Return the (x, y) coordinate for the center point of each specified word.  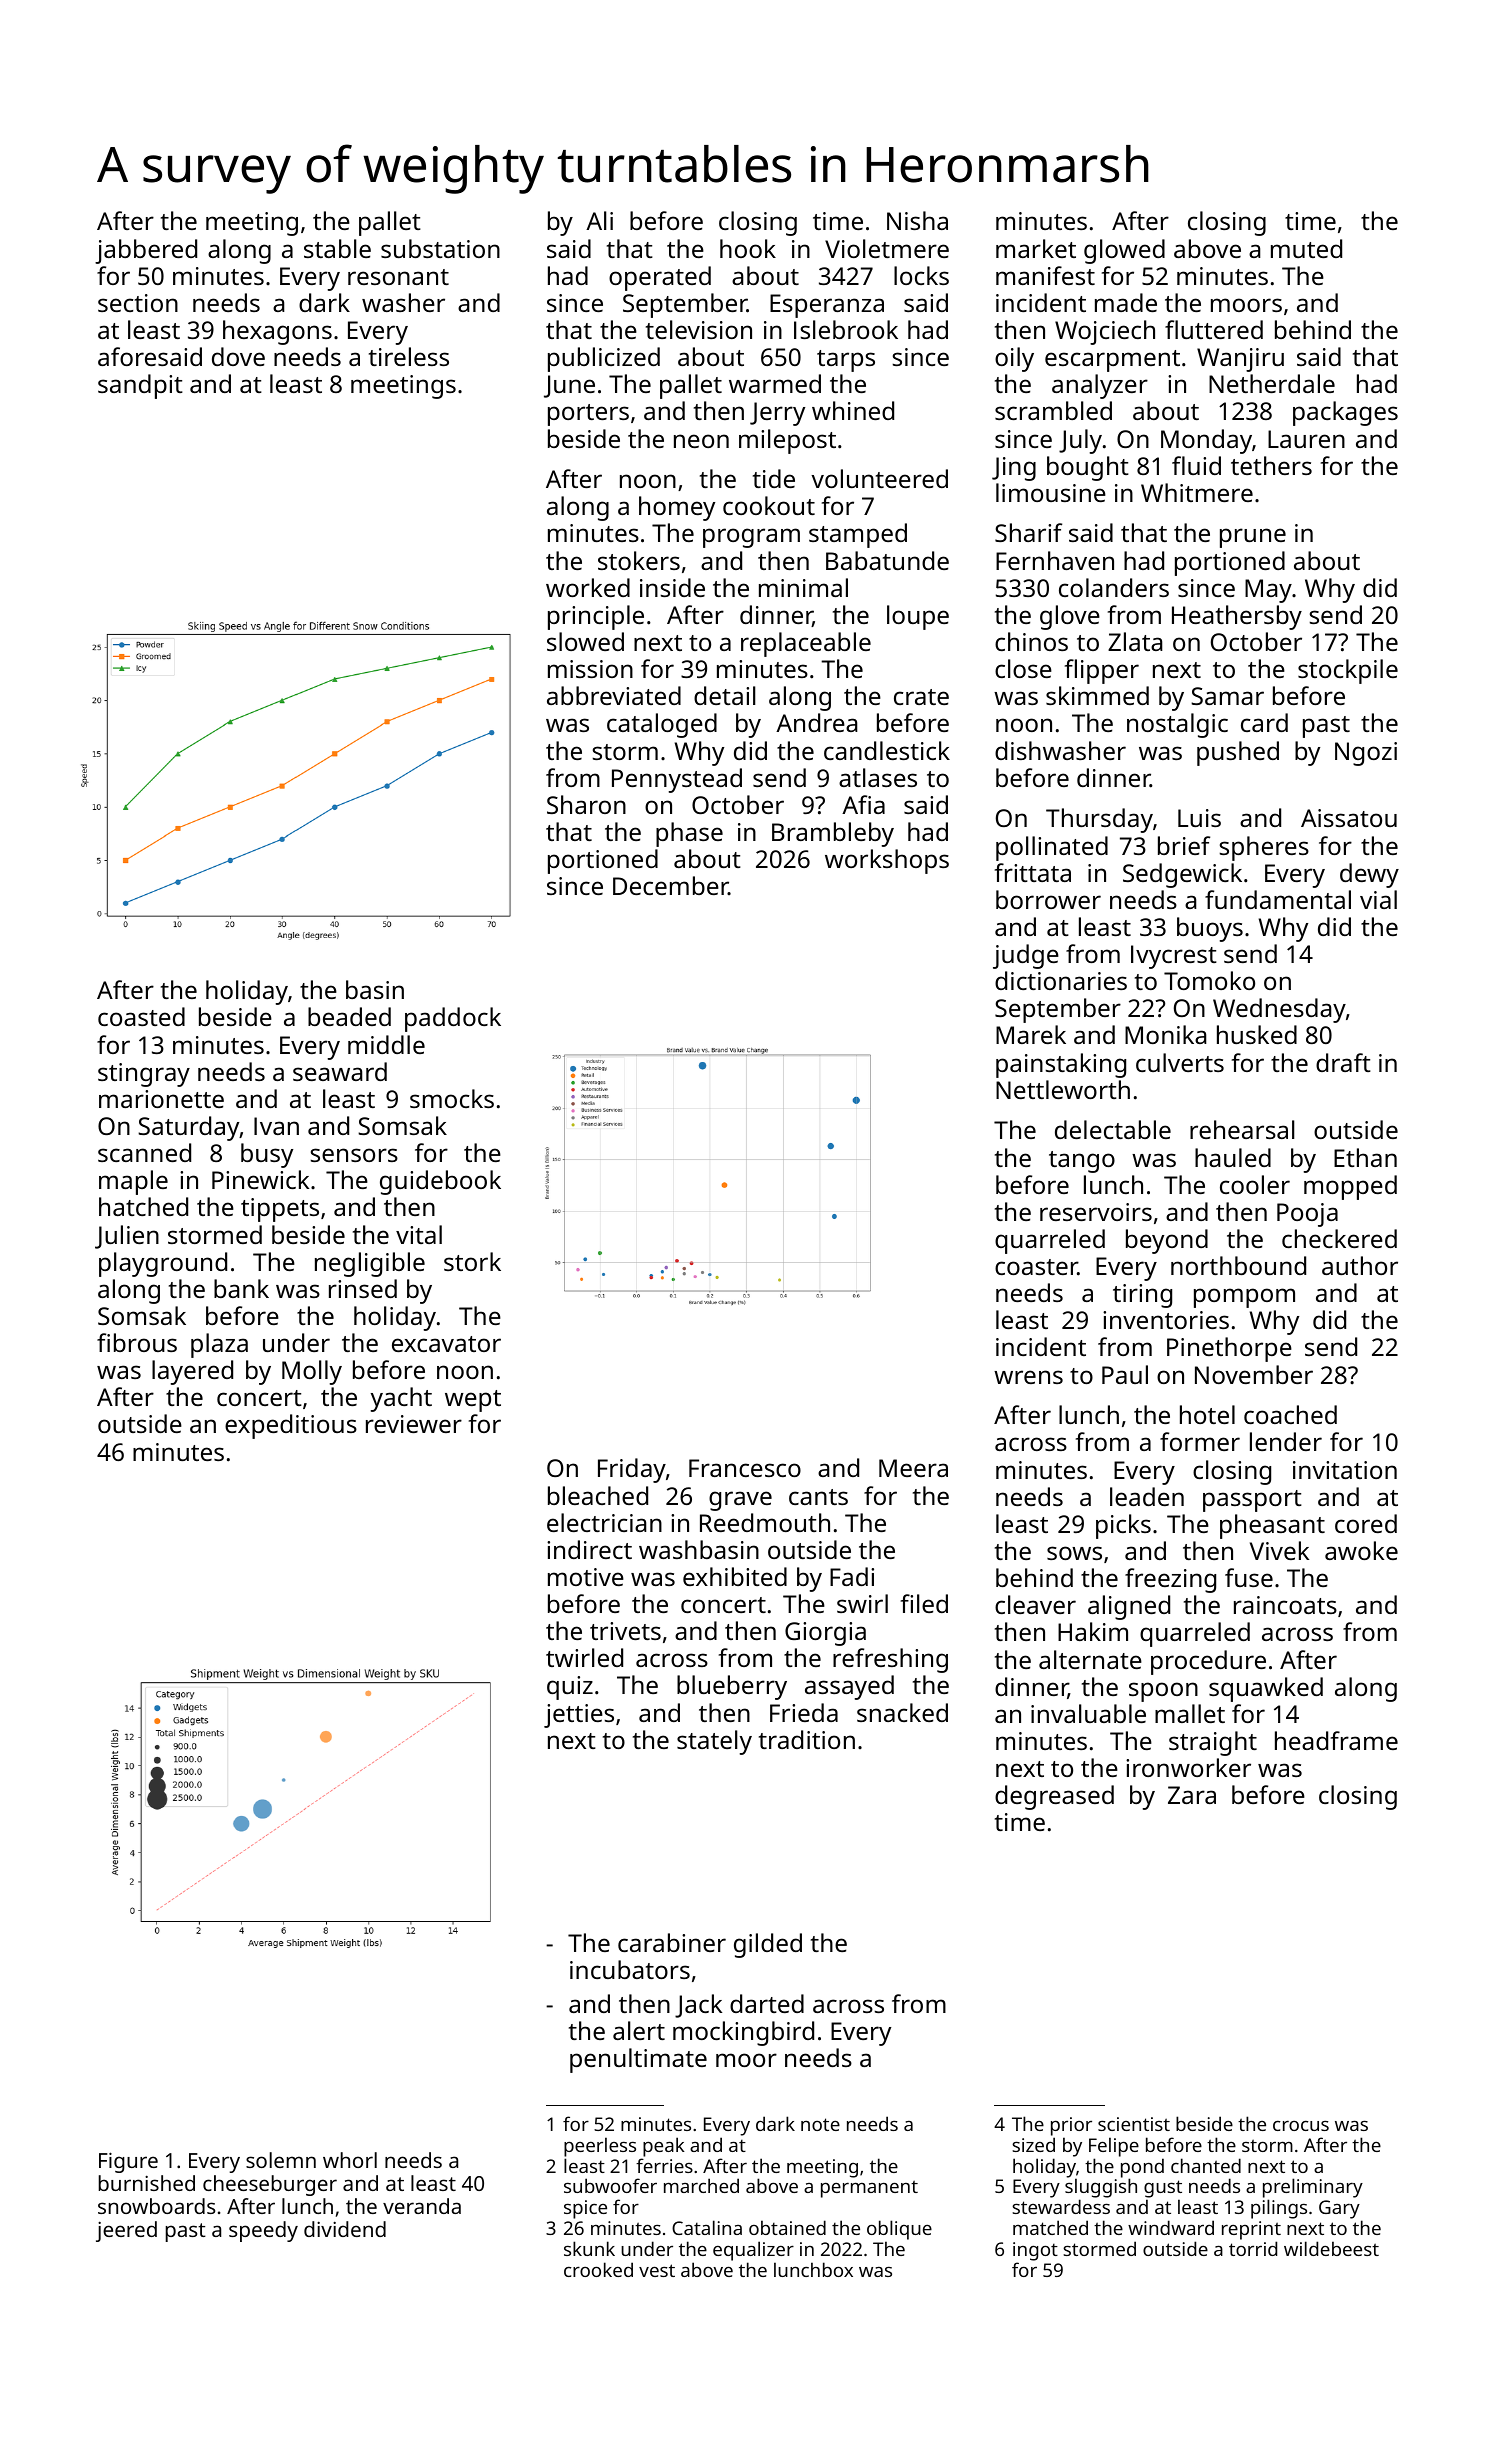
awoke (1361, 1550)
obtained (787, 2227)
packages (1345, 413)
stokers (639, 560)
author (1360, 1265)
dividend (345, 2229)
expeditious (291, 1426)
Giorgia (825, 1634)
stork (472, 1261)
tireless (409, 356)
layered (192, 1372)
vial (1378, 899)
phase (689, 834)
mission (590, 669)
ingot (1035, 2251)
